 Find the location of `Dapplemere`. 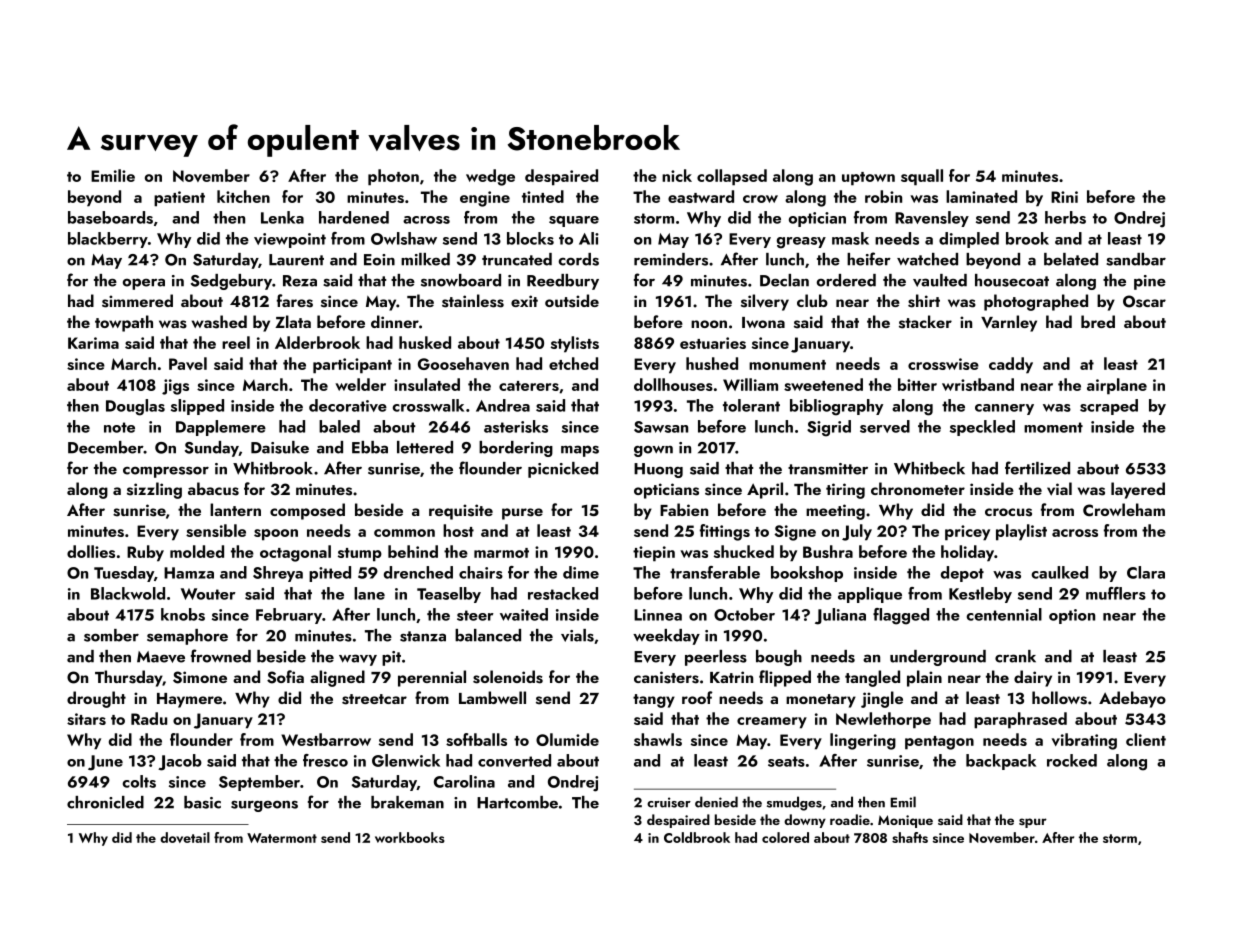

Dapplemere is located at coordinates (221, 428).
